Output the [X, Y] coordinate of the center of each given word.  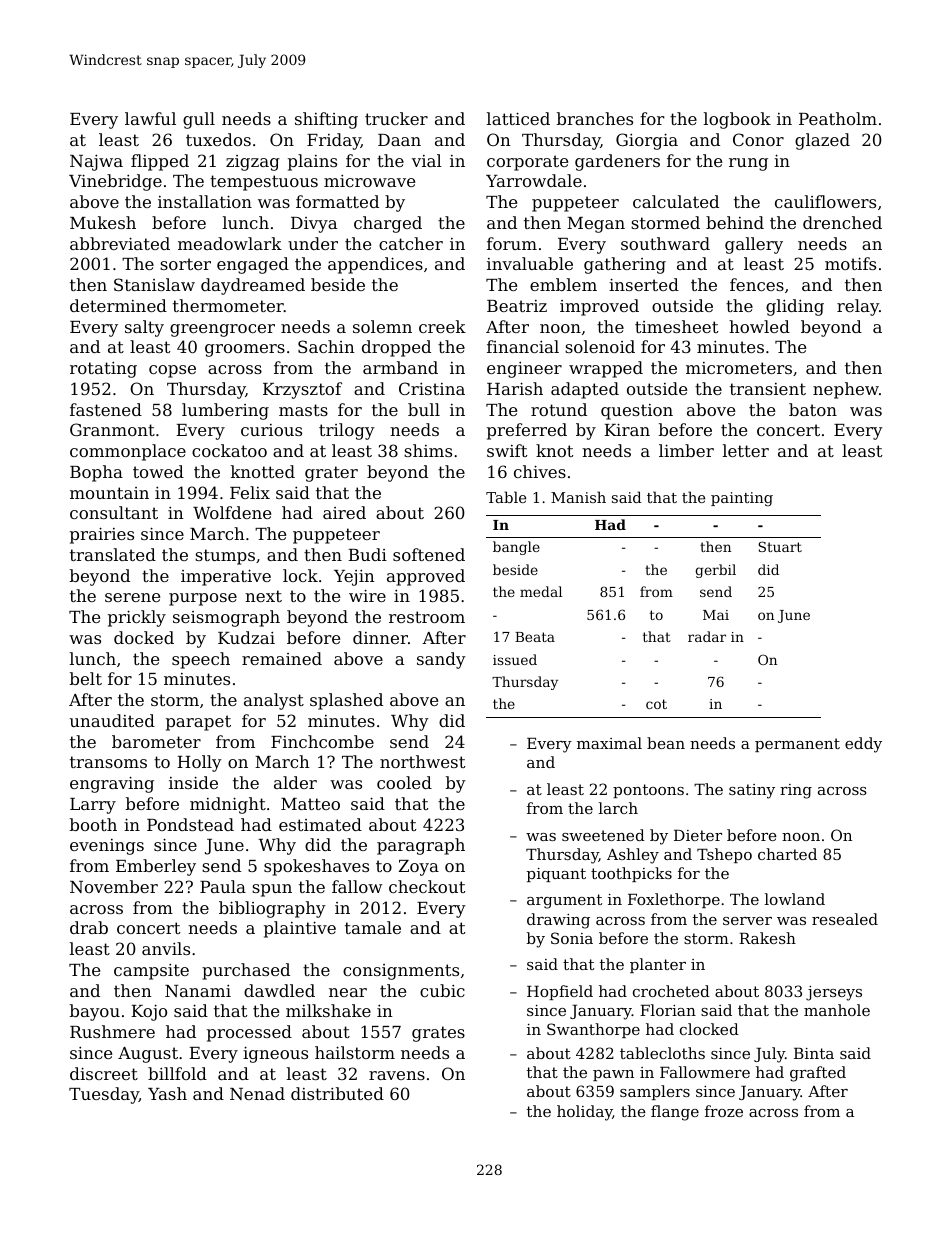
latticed [518, 118]
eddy [863, 745]
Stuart [780, 546]
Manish [578, 497]
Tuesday [104, 1095]
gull [199, 120]
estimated [320, 824]
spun [272, 890]
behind [735, 222]
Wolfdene [232, 512]
